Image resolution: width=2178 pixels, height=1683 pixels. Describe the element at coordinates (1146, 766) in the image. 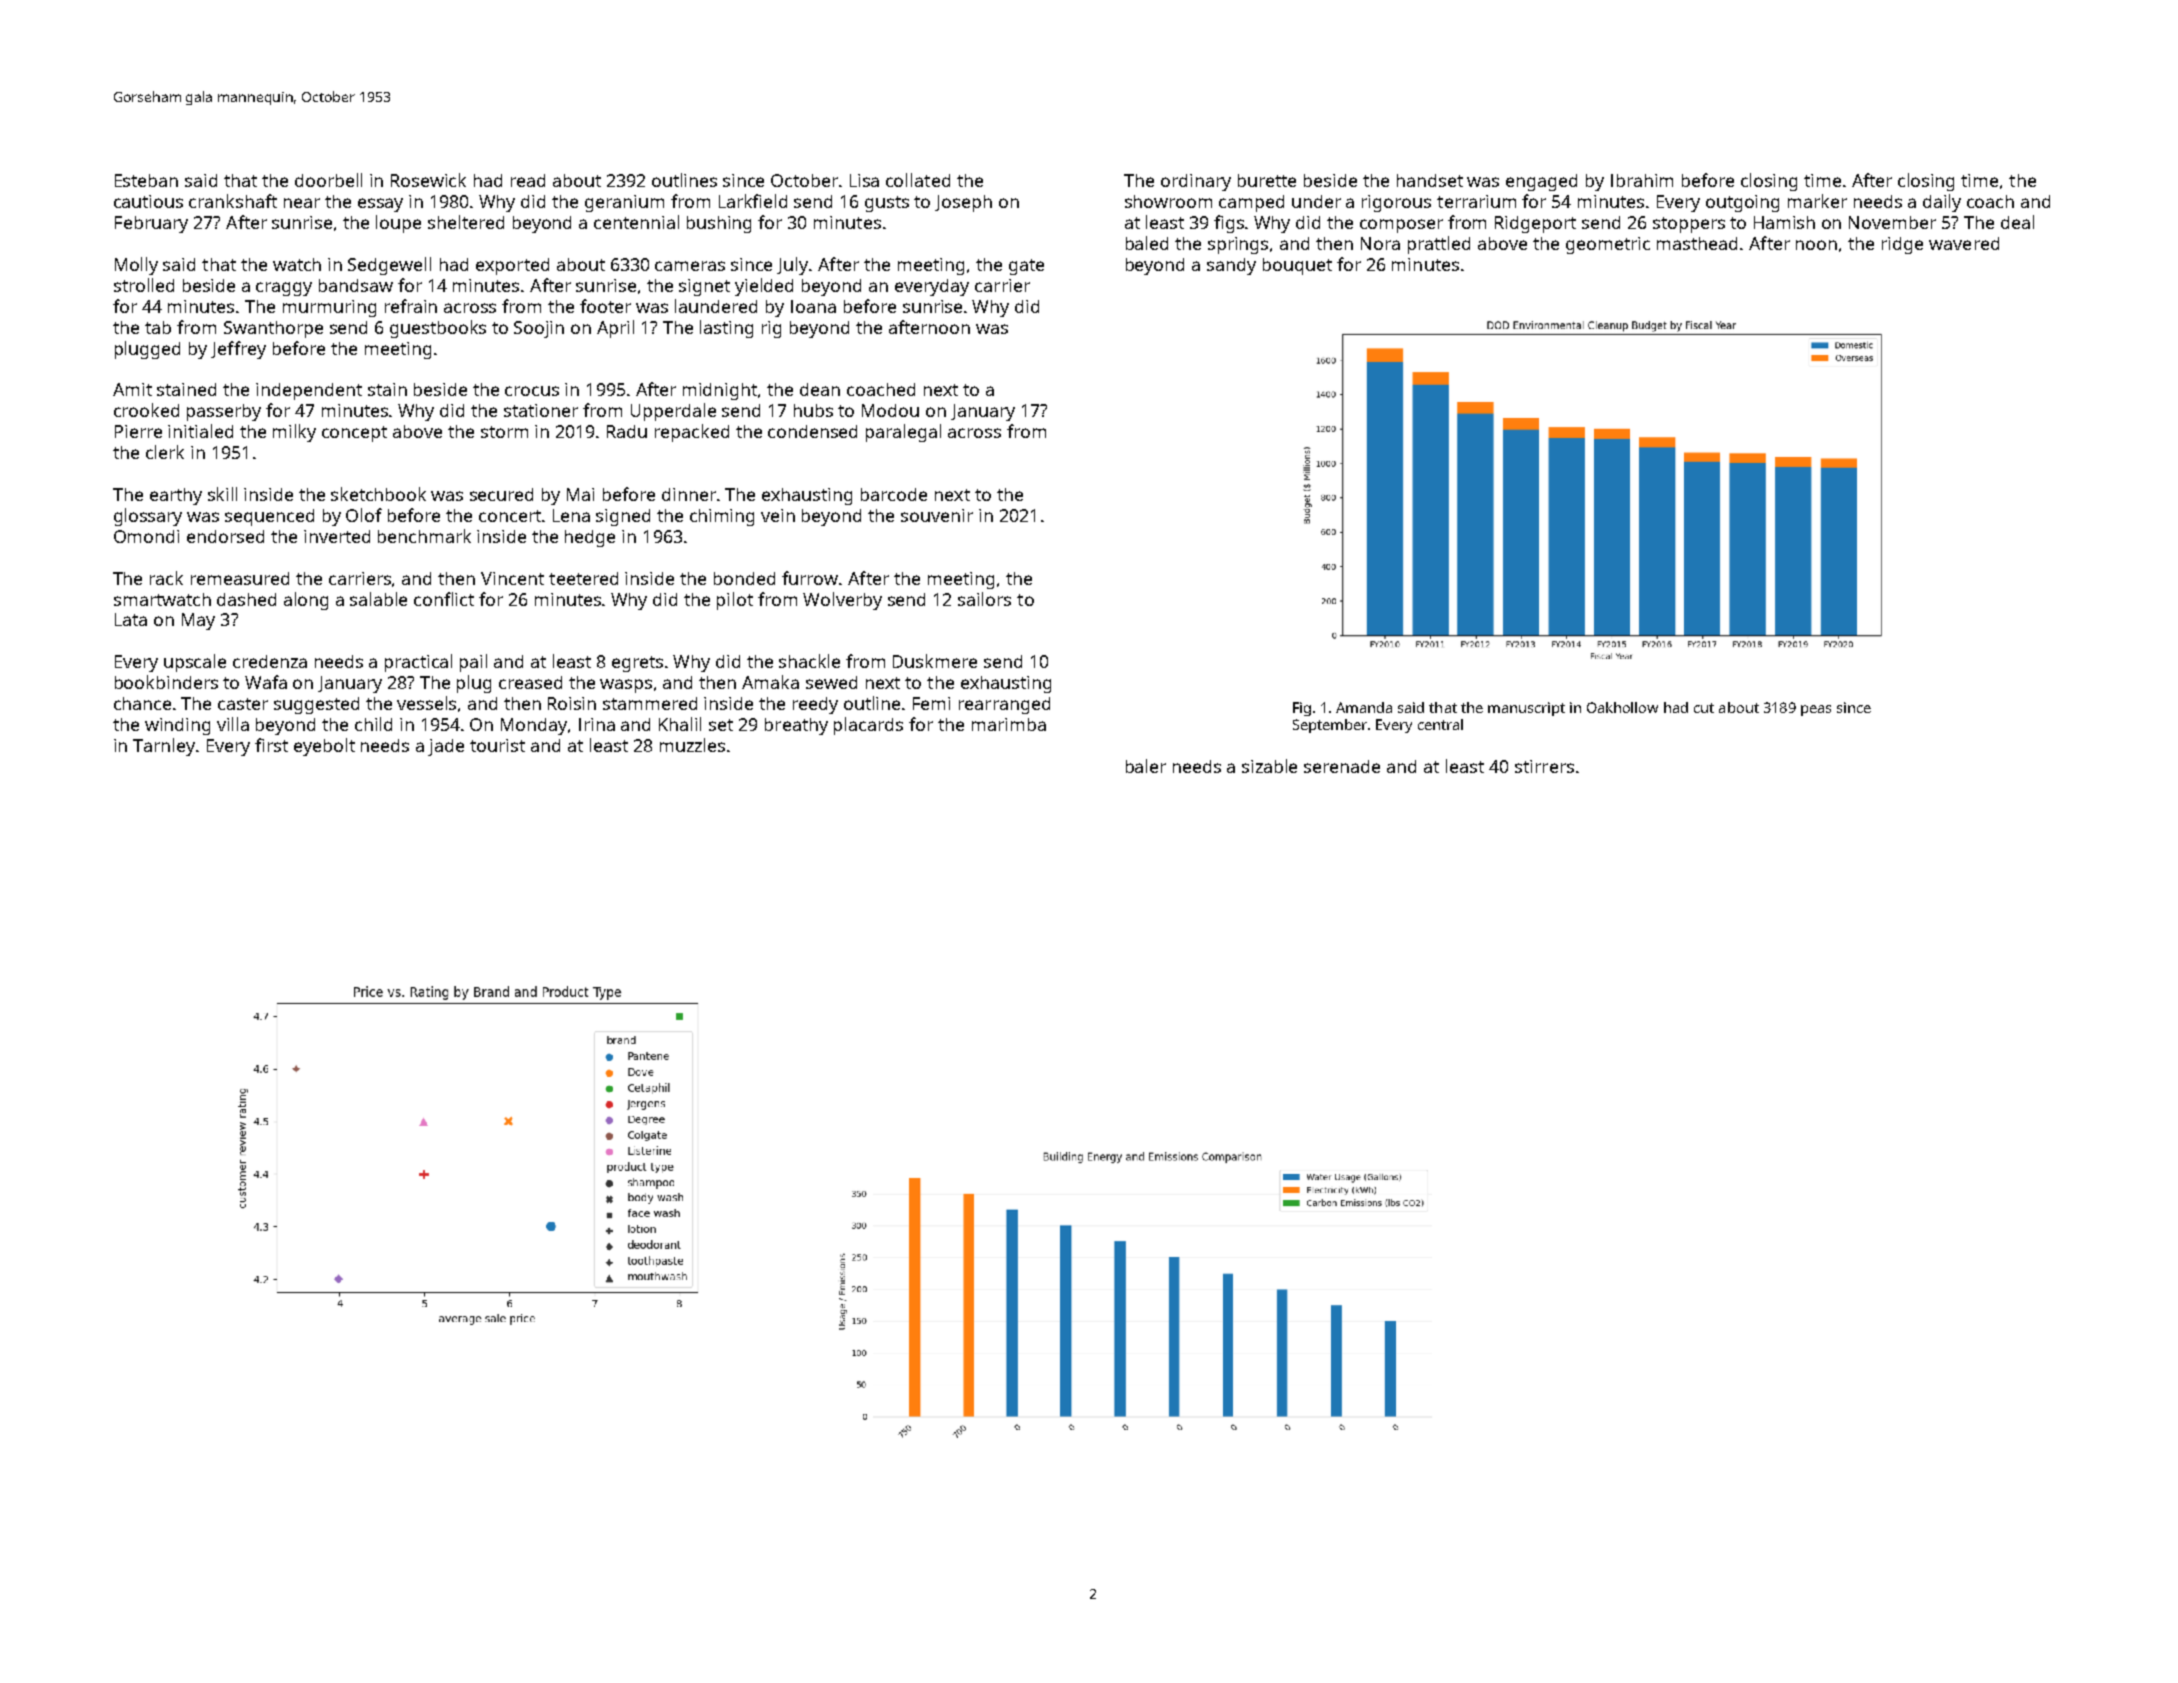

I see `baler` at that location.
